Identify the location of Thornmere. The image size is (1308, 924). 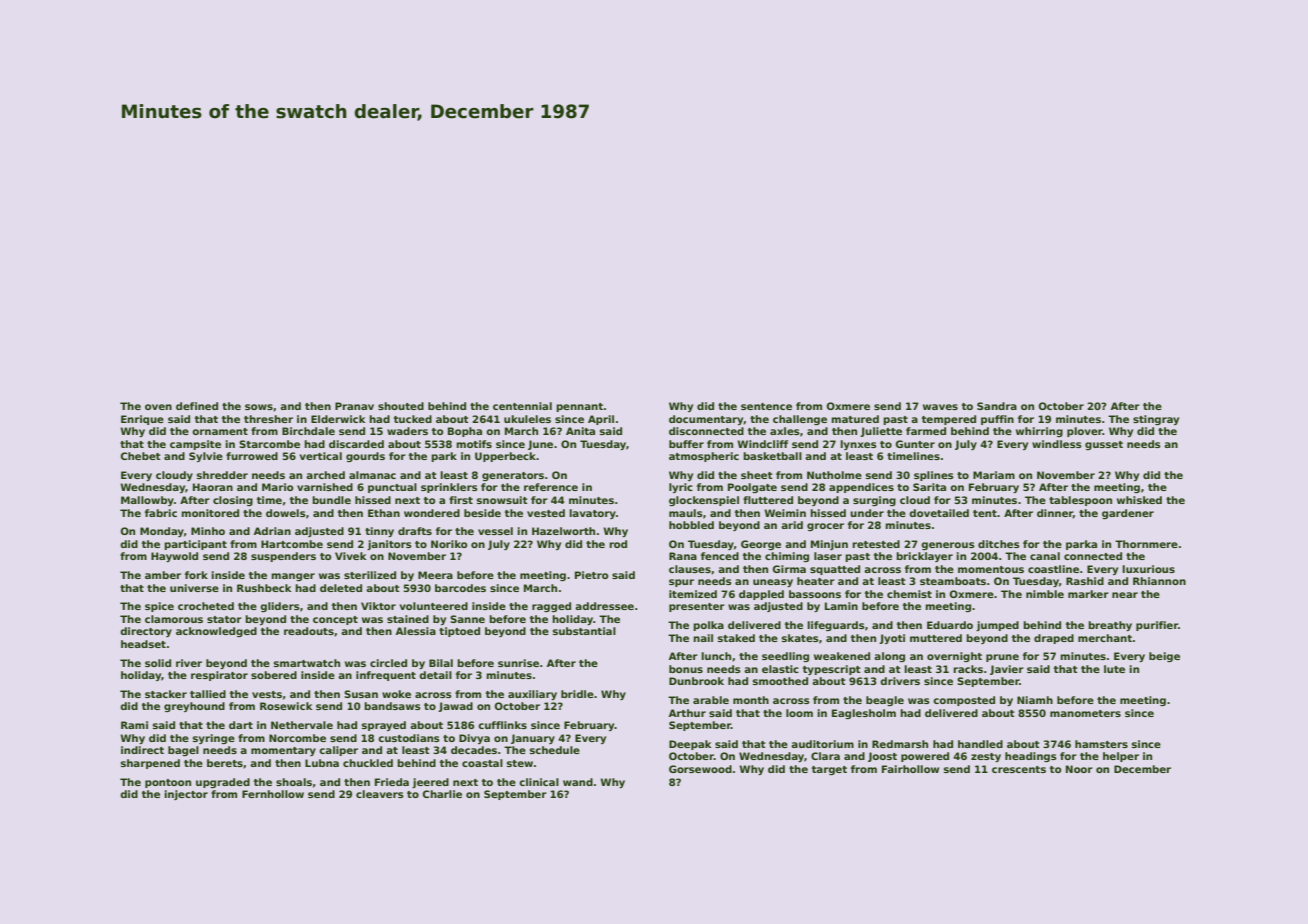
(1146, 544).
